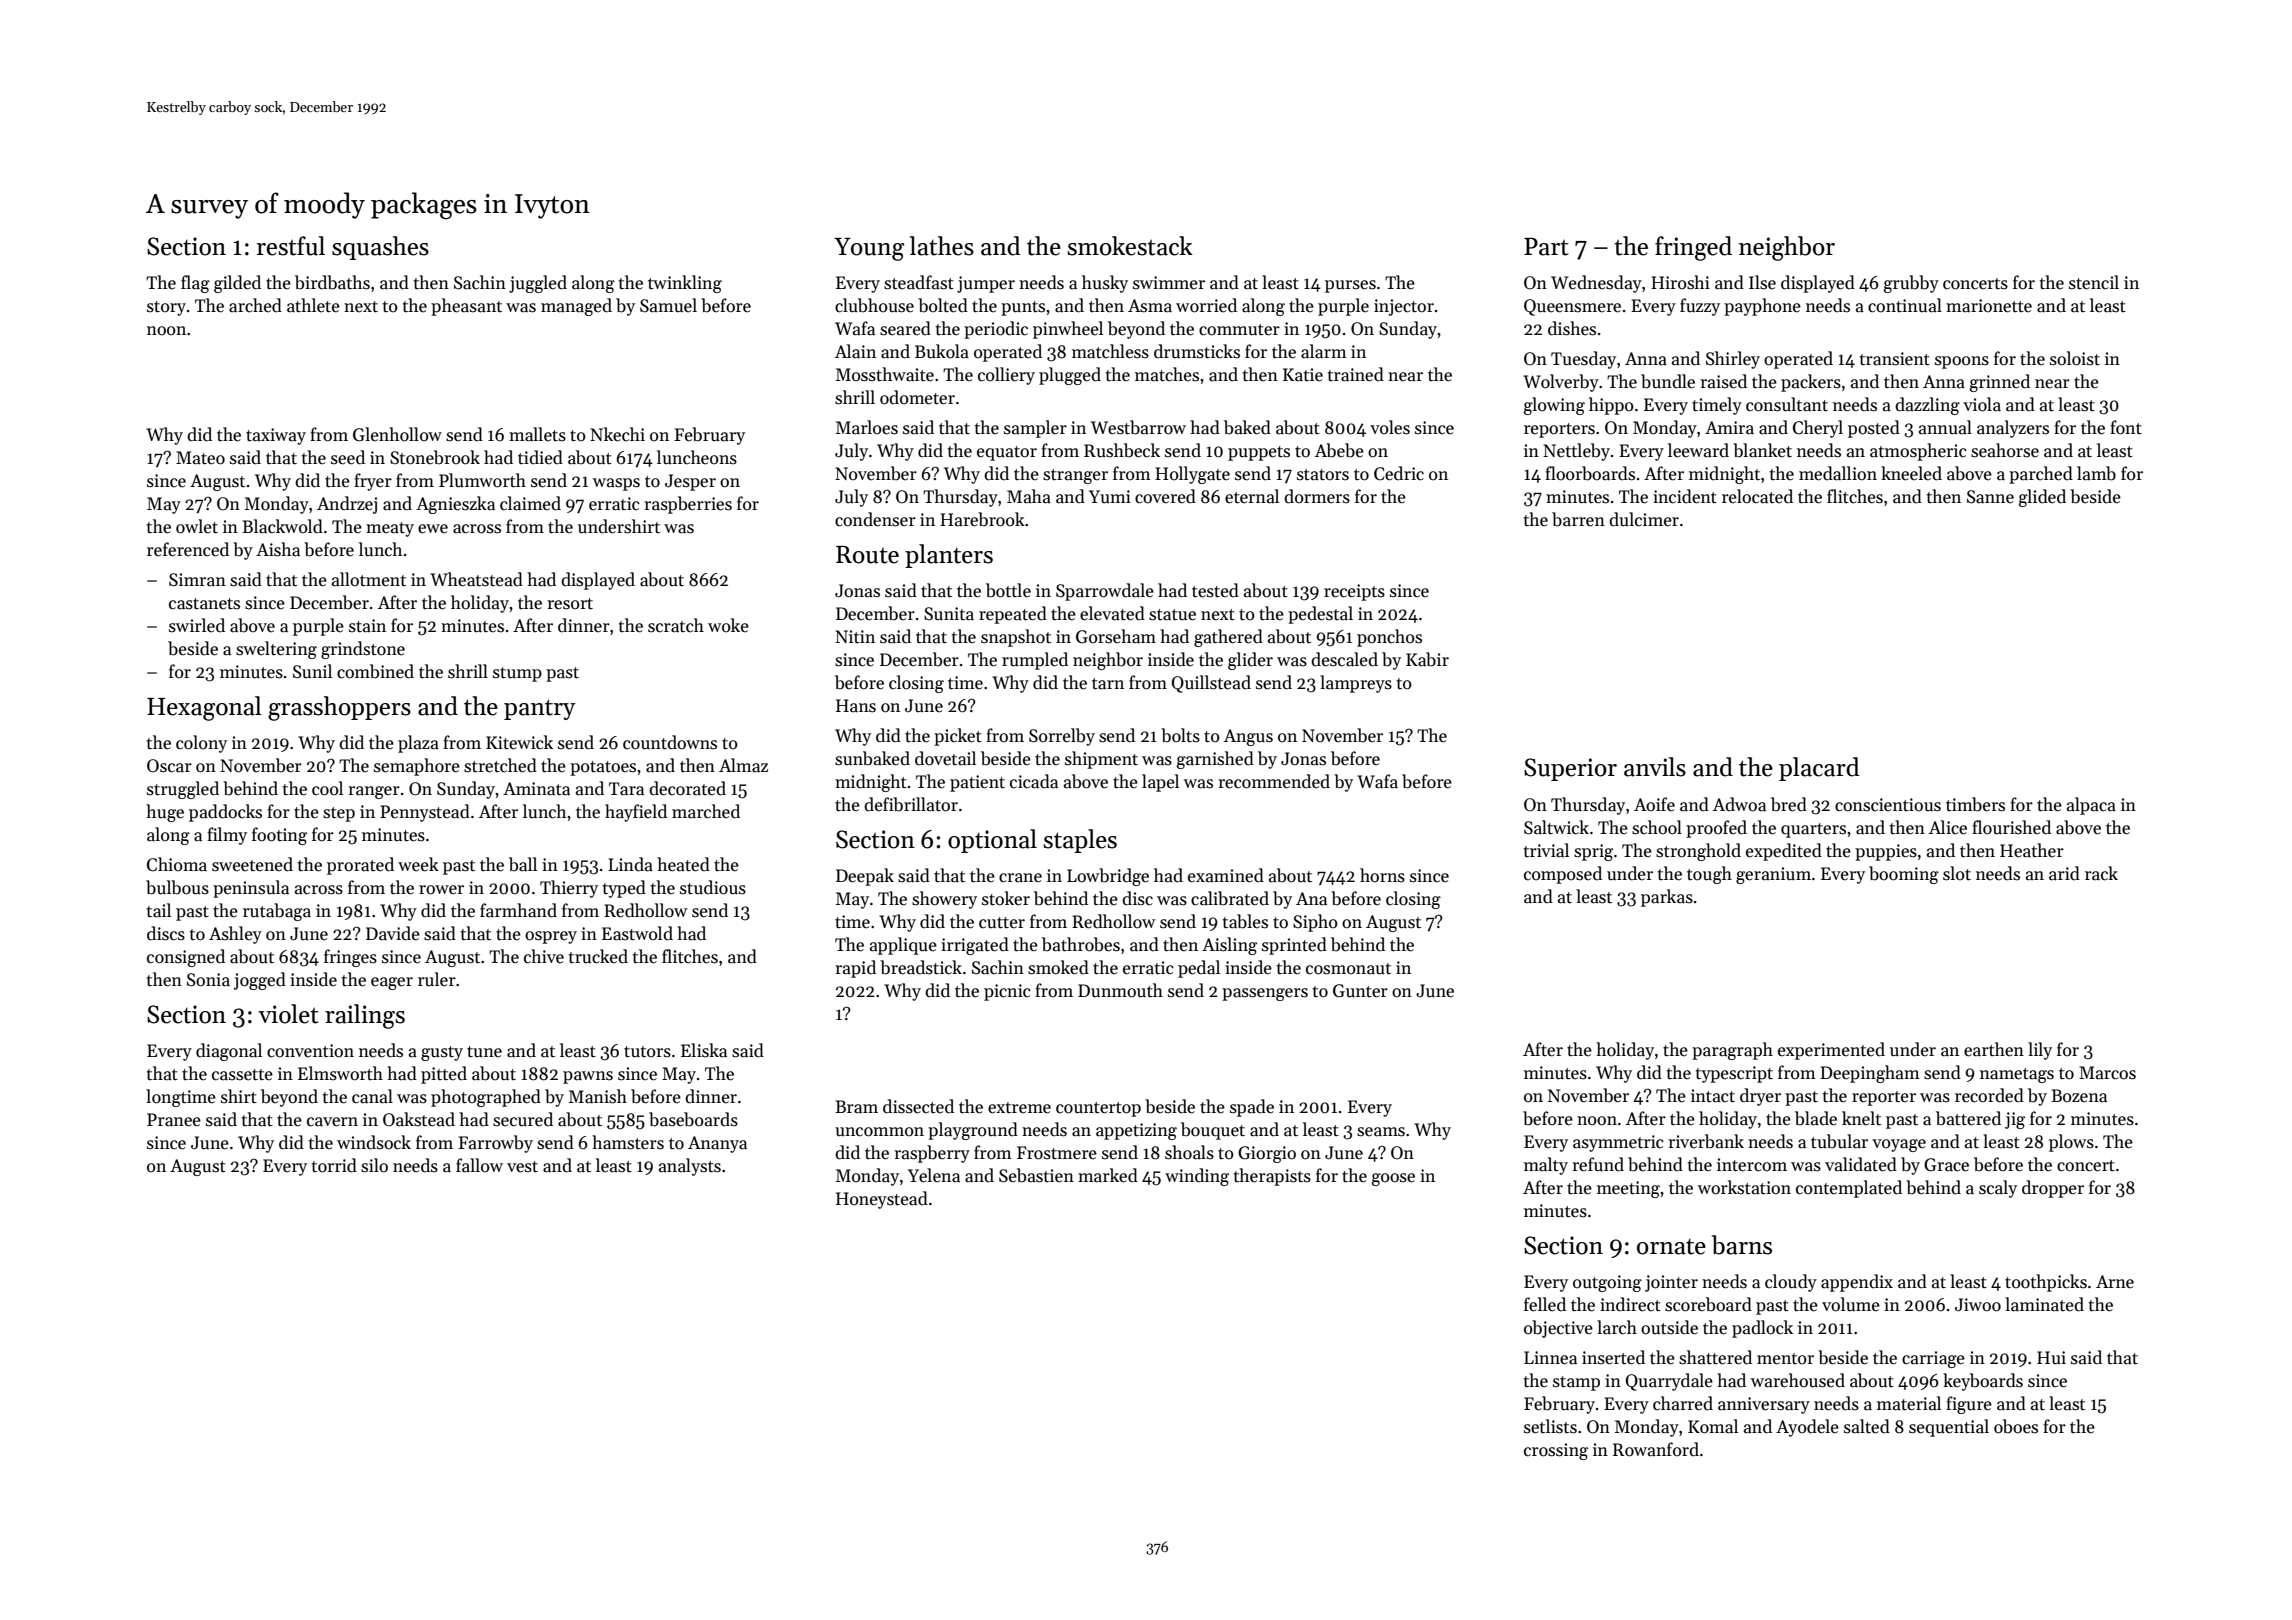  Describe the element at coordinates (942, 246) in the image. I see `lathes` at that location.
